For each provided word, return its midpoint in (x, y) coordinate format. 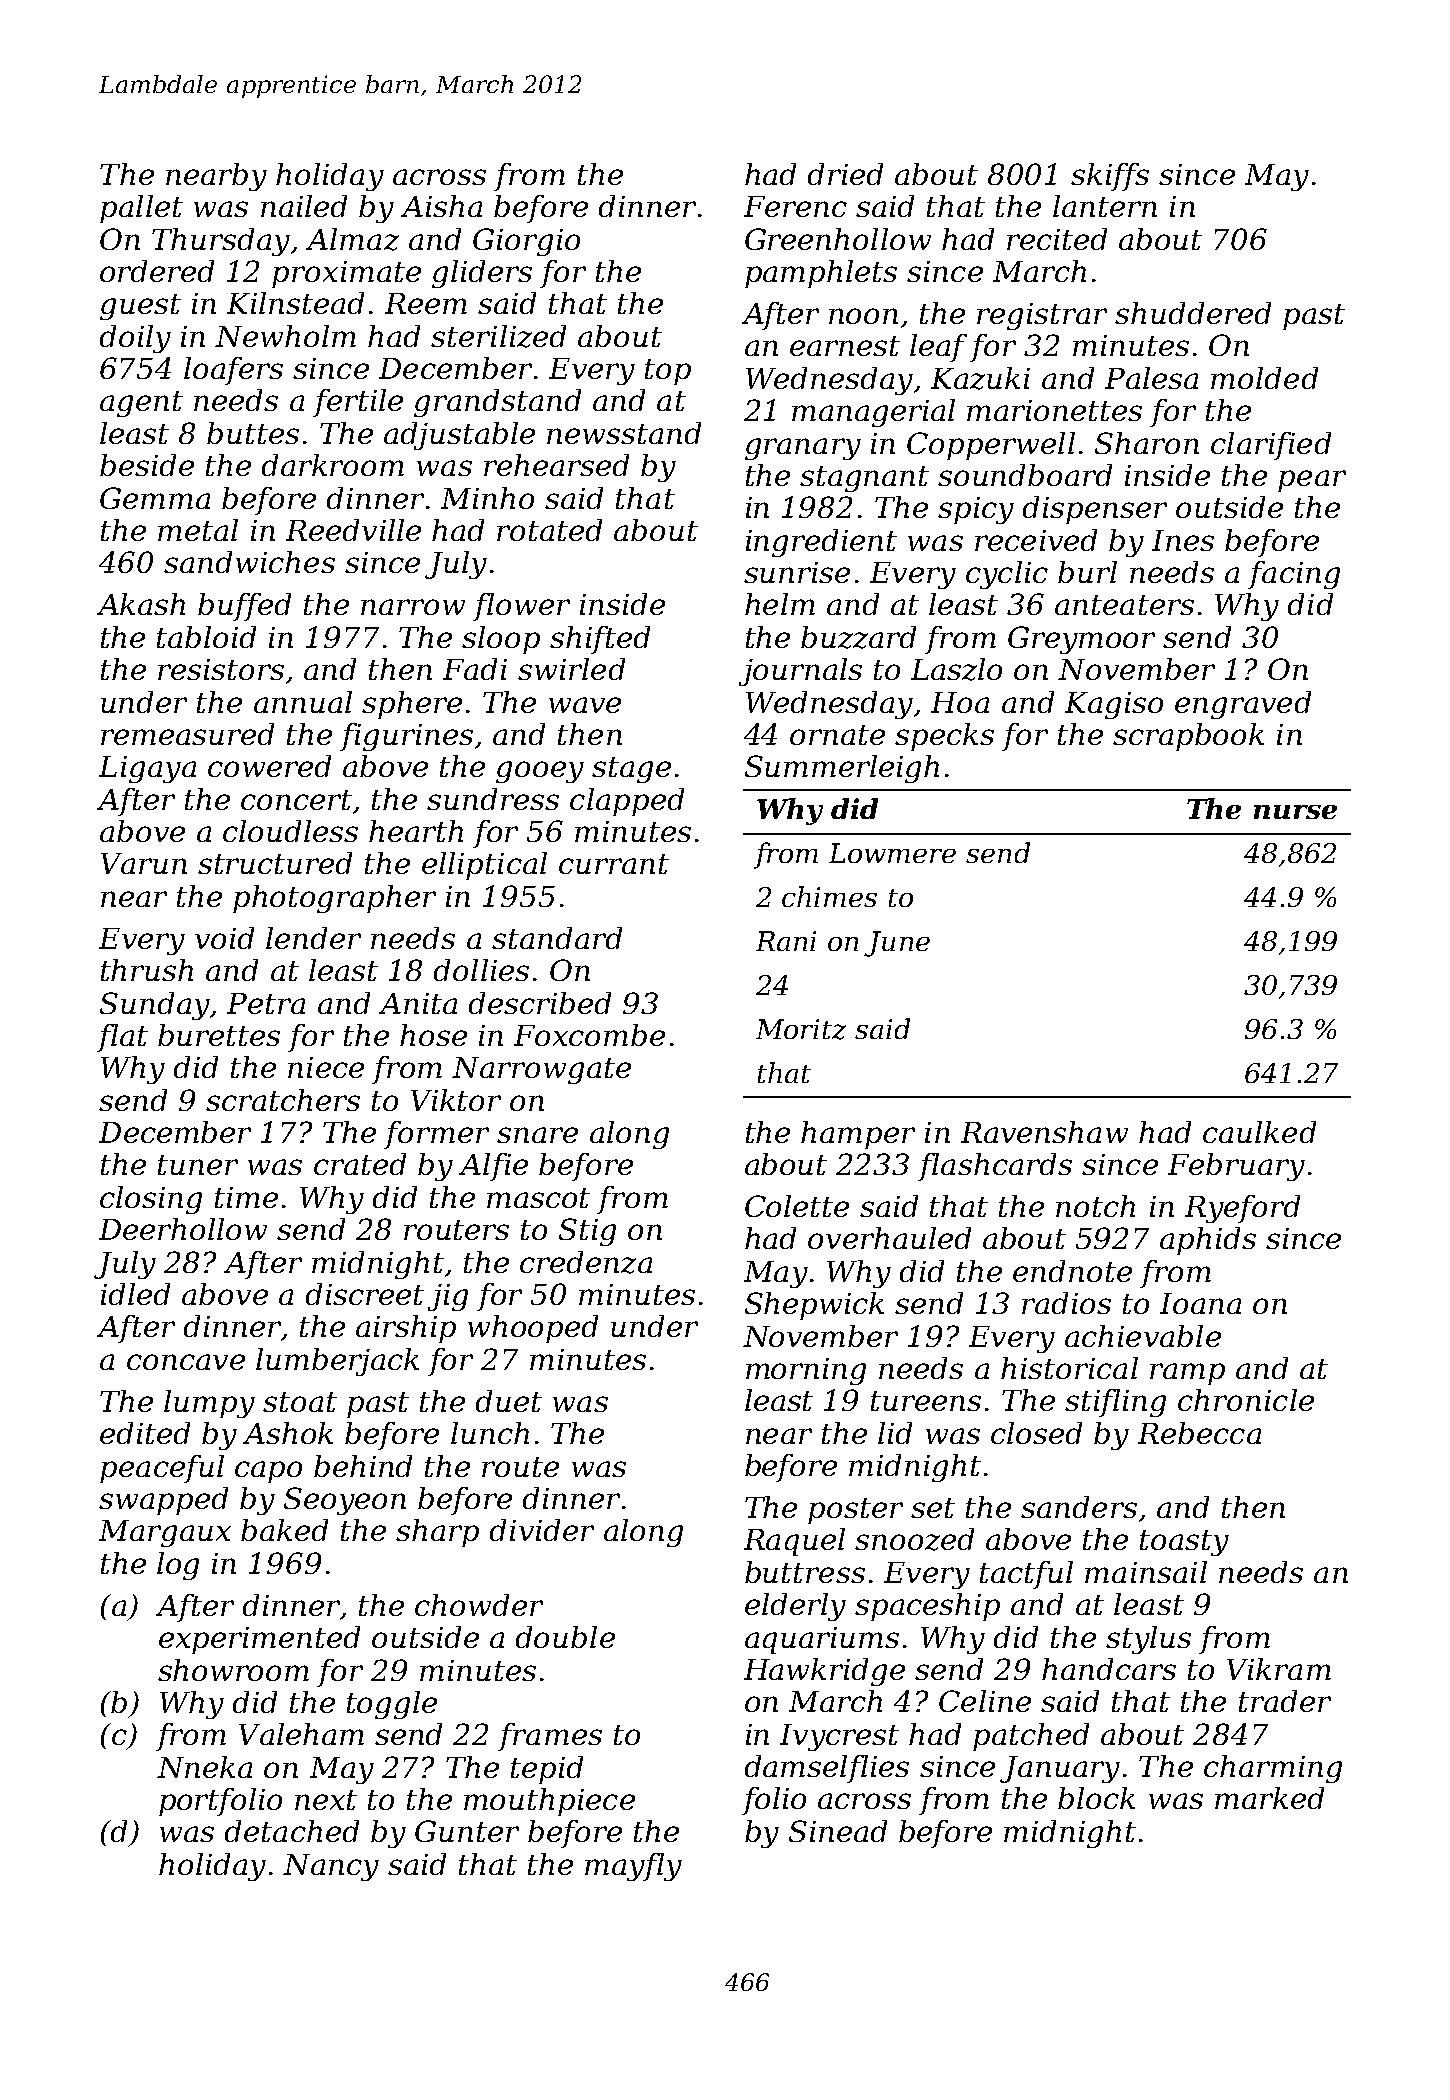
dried (845, 174)
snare (537, 1135)
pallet (141, 209)
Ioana (1200, 1303)
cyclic (1007, 575)
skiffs (1110, 177)
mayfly (633, 1867)
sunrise (797, 572)
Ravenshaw (1044, 1132)
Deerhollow (183, 1229)
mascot (538, 1198)
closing (151, 1200)
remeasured (187, 734)
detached (292, 1831)
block (1096, 1798)
